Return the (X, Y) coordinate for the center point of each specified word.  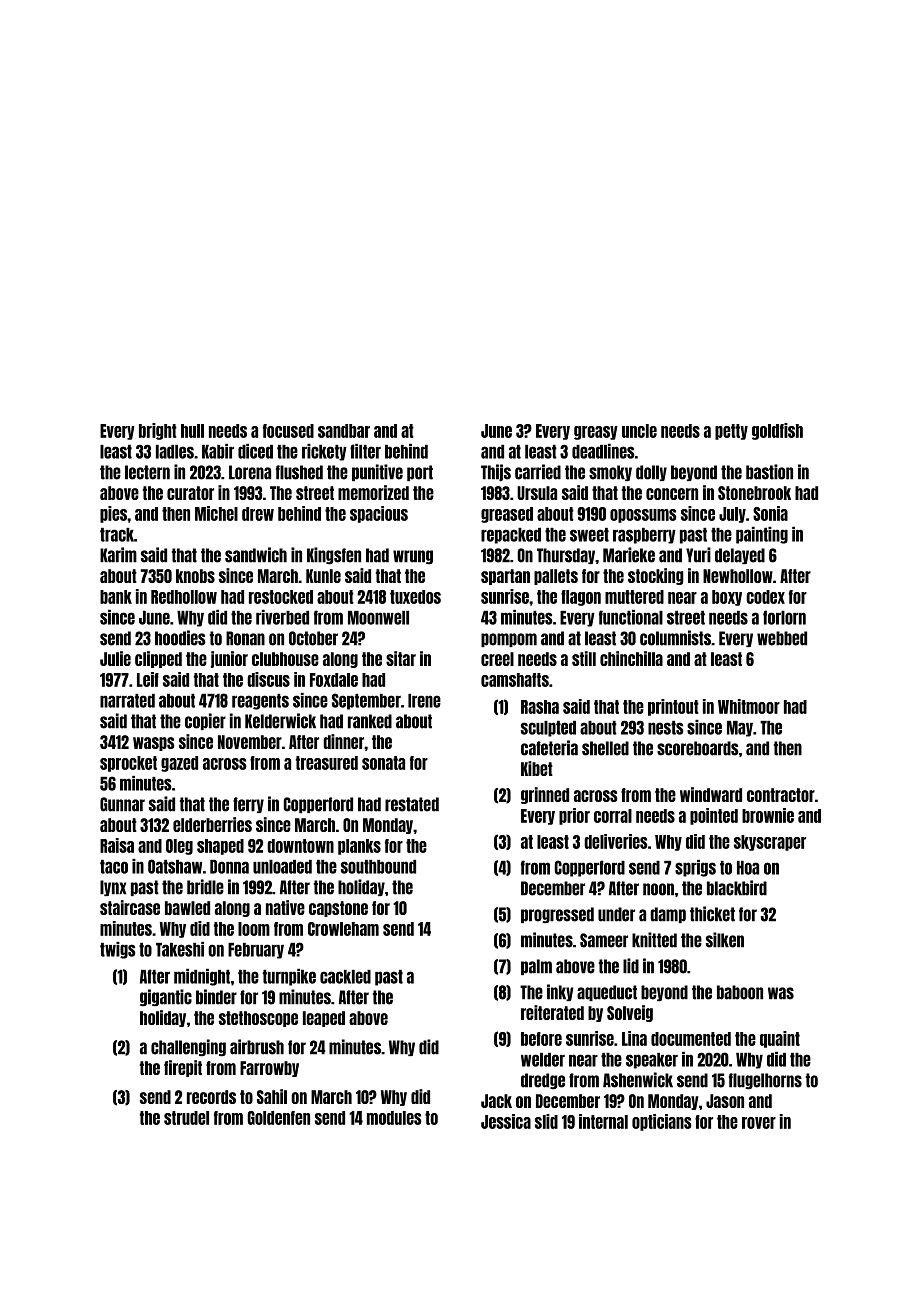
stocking (656, 576)
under (616, 914)
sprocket (128, 764)
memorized (373, 492)
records (211, 1097)
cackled (345, 977)
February (256, 951)
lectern (147, 472)
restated (412, 804)
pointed (714, 816)
